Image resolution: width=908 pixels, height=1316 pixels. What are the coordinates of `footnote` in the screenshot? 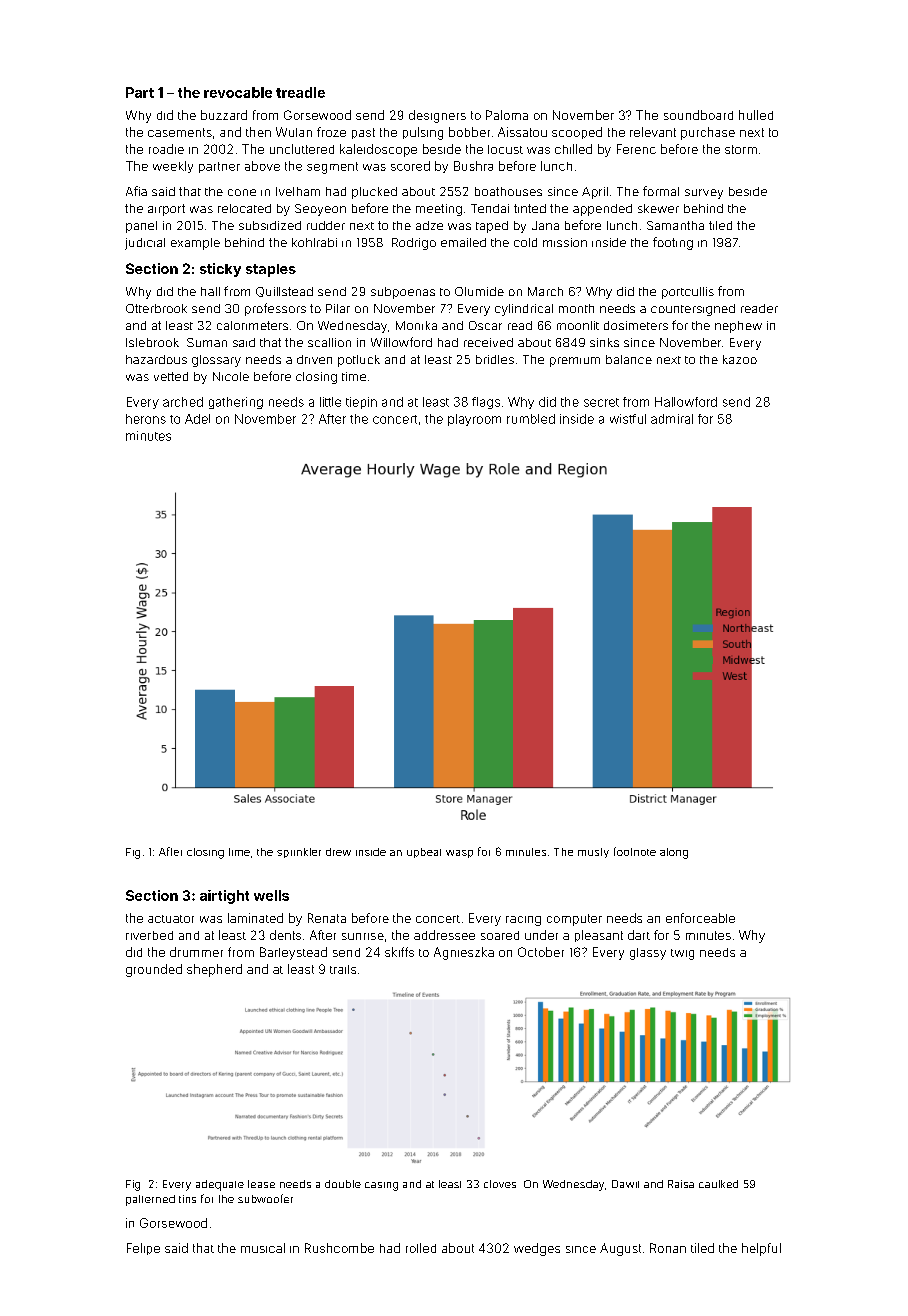 It's located at (635, 851).
